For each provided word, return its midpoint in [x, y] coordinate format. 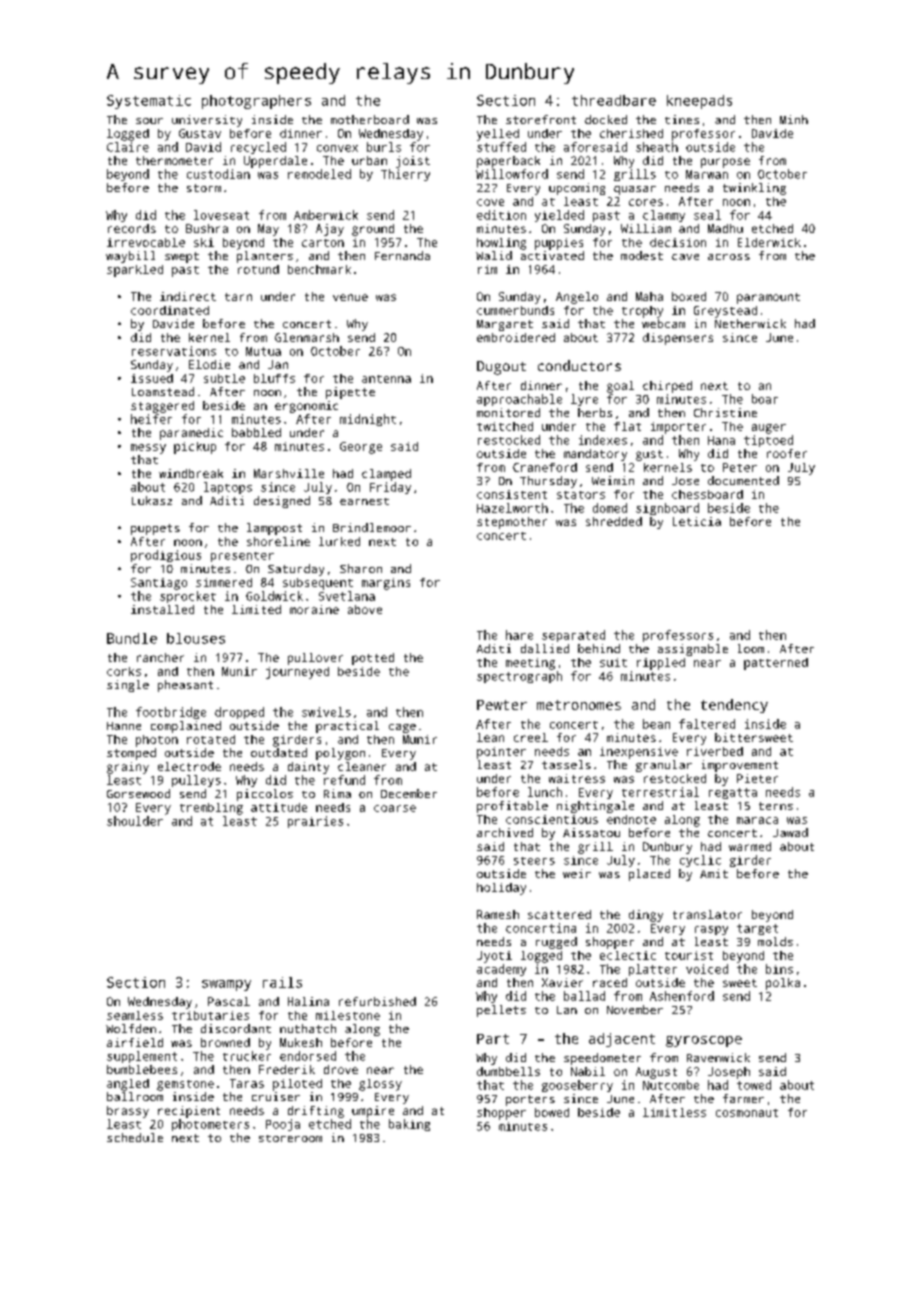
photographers [256, 102]
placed [649, 875]
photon [157, 741]
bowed [552, 1112]
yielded [559, 216]
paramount [768, 298]
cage [402, 728]
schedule [135, 1137]
